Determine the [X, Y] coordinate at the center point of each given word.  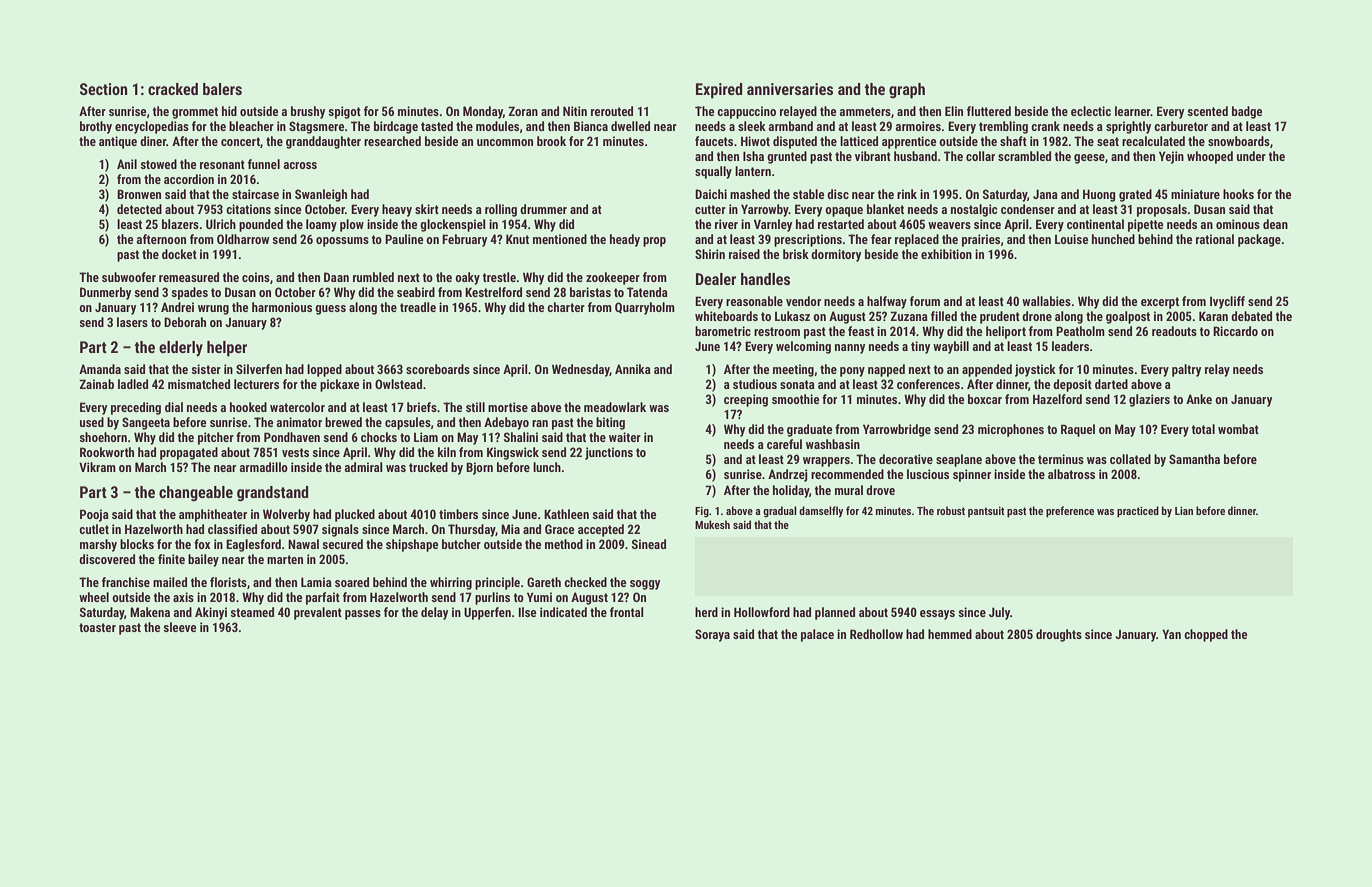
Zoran [523, 111]
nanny [850, 349]
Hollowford [762, 612]
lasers [132, 322]
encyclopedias [152, 127]
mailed [170, 582]
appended [987, 370]
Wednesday [581, 370]
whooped [1210, 157]
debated [1251, 316]
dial [174, 407]
